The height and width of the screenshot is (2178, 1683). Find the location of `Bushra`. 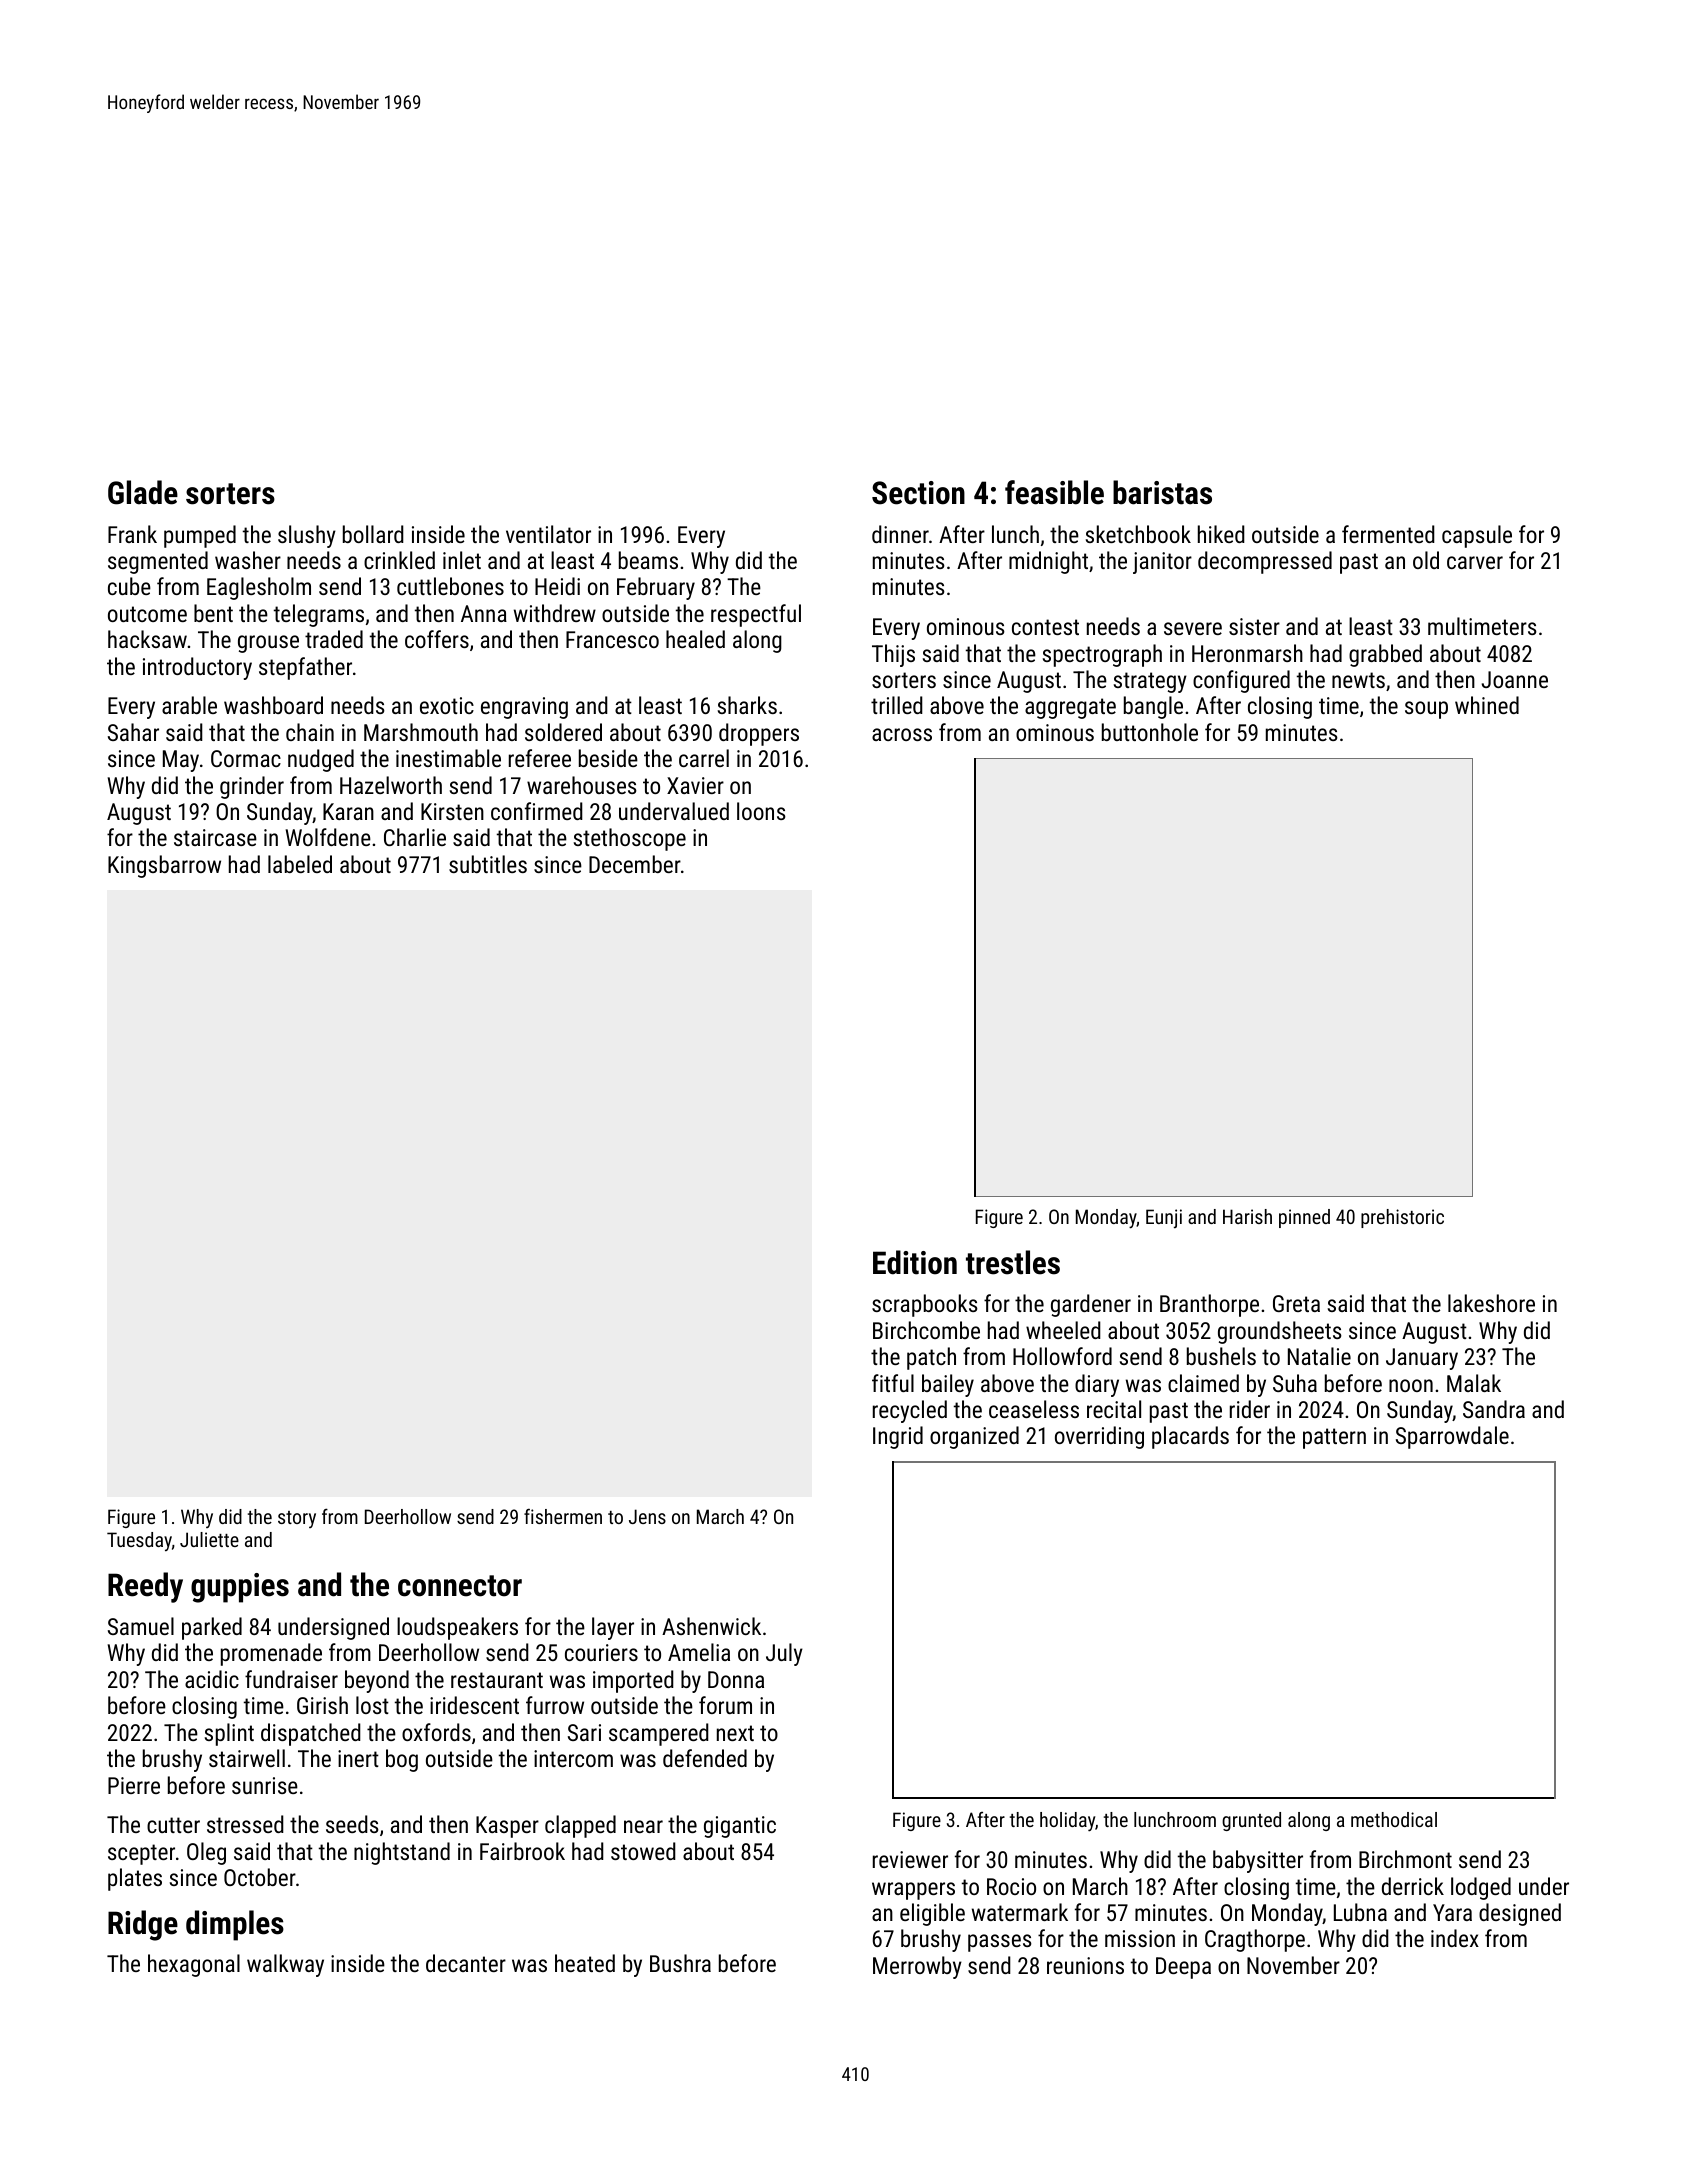

Bushra is located at coordinates (680, 1963).
